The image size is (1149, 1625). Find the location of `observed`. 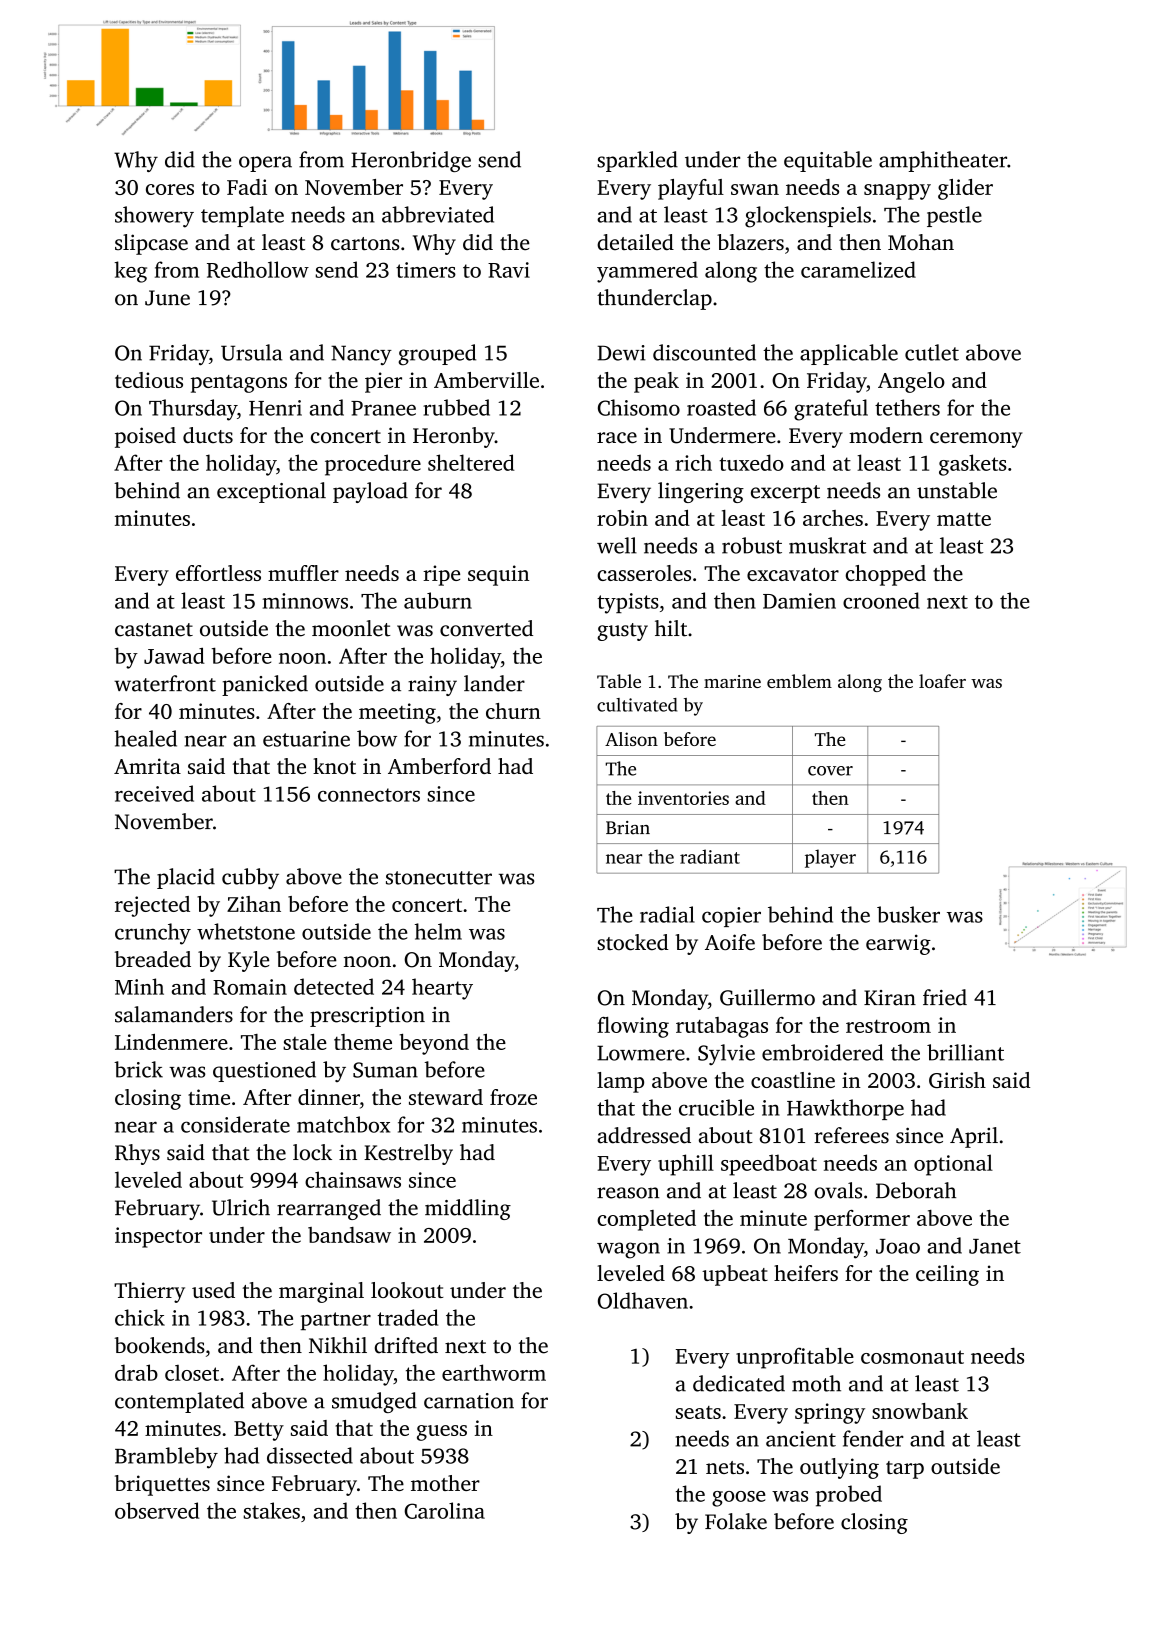

observed is located at coordinates (157, 1510).
